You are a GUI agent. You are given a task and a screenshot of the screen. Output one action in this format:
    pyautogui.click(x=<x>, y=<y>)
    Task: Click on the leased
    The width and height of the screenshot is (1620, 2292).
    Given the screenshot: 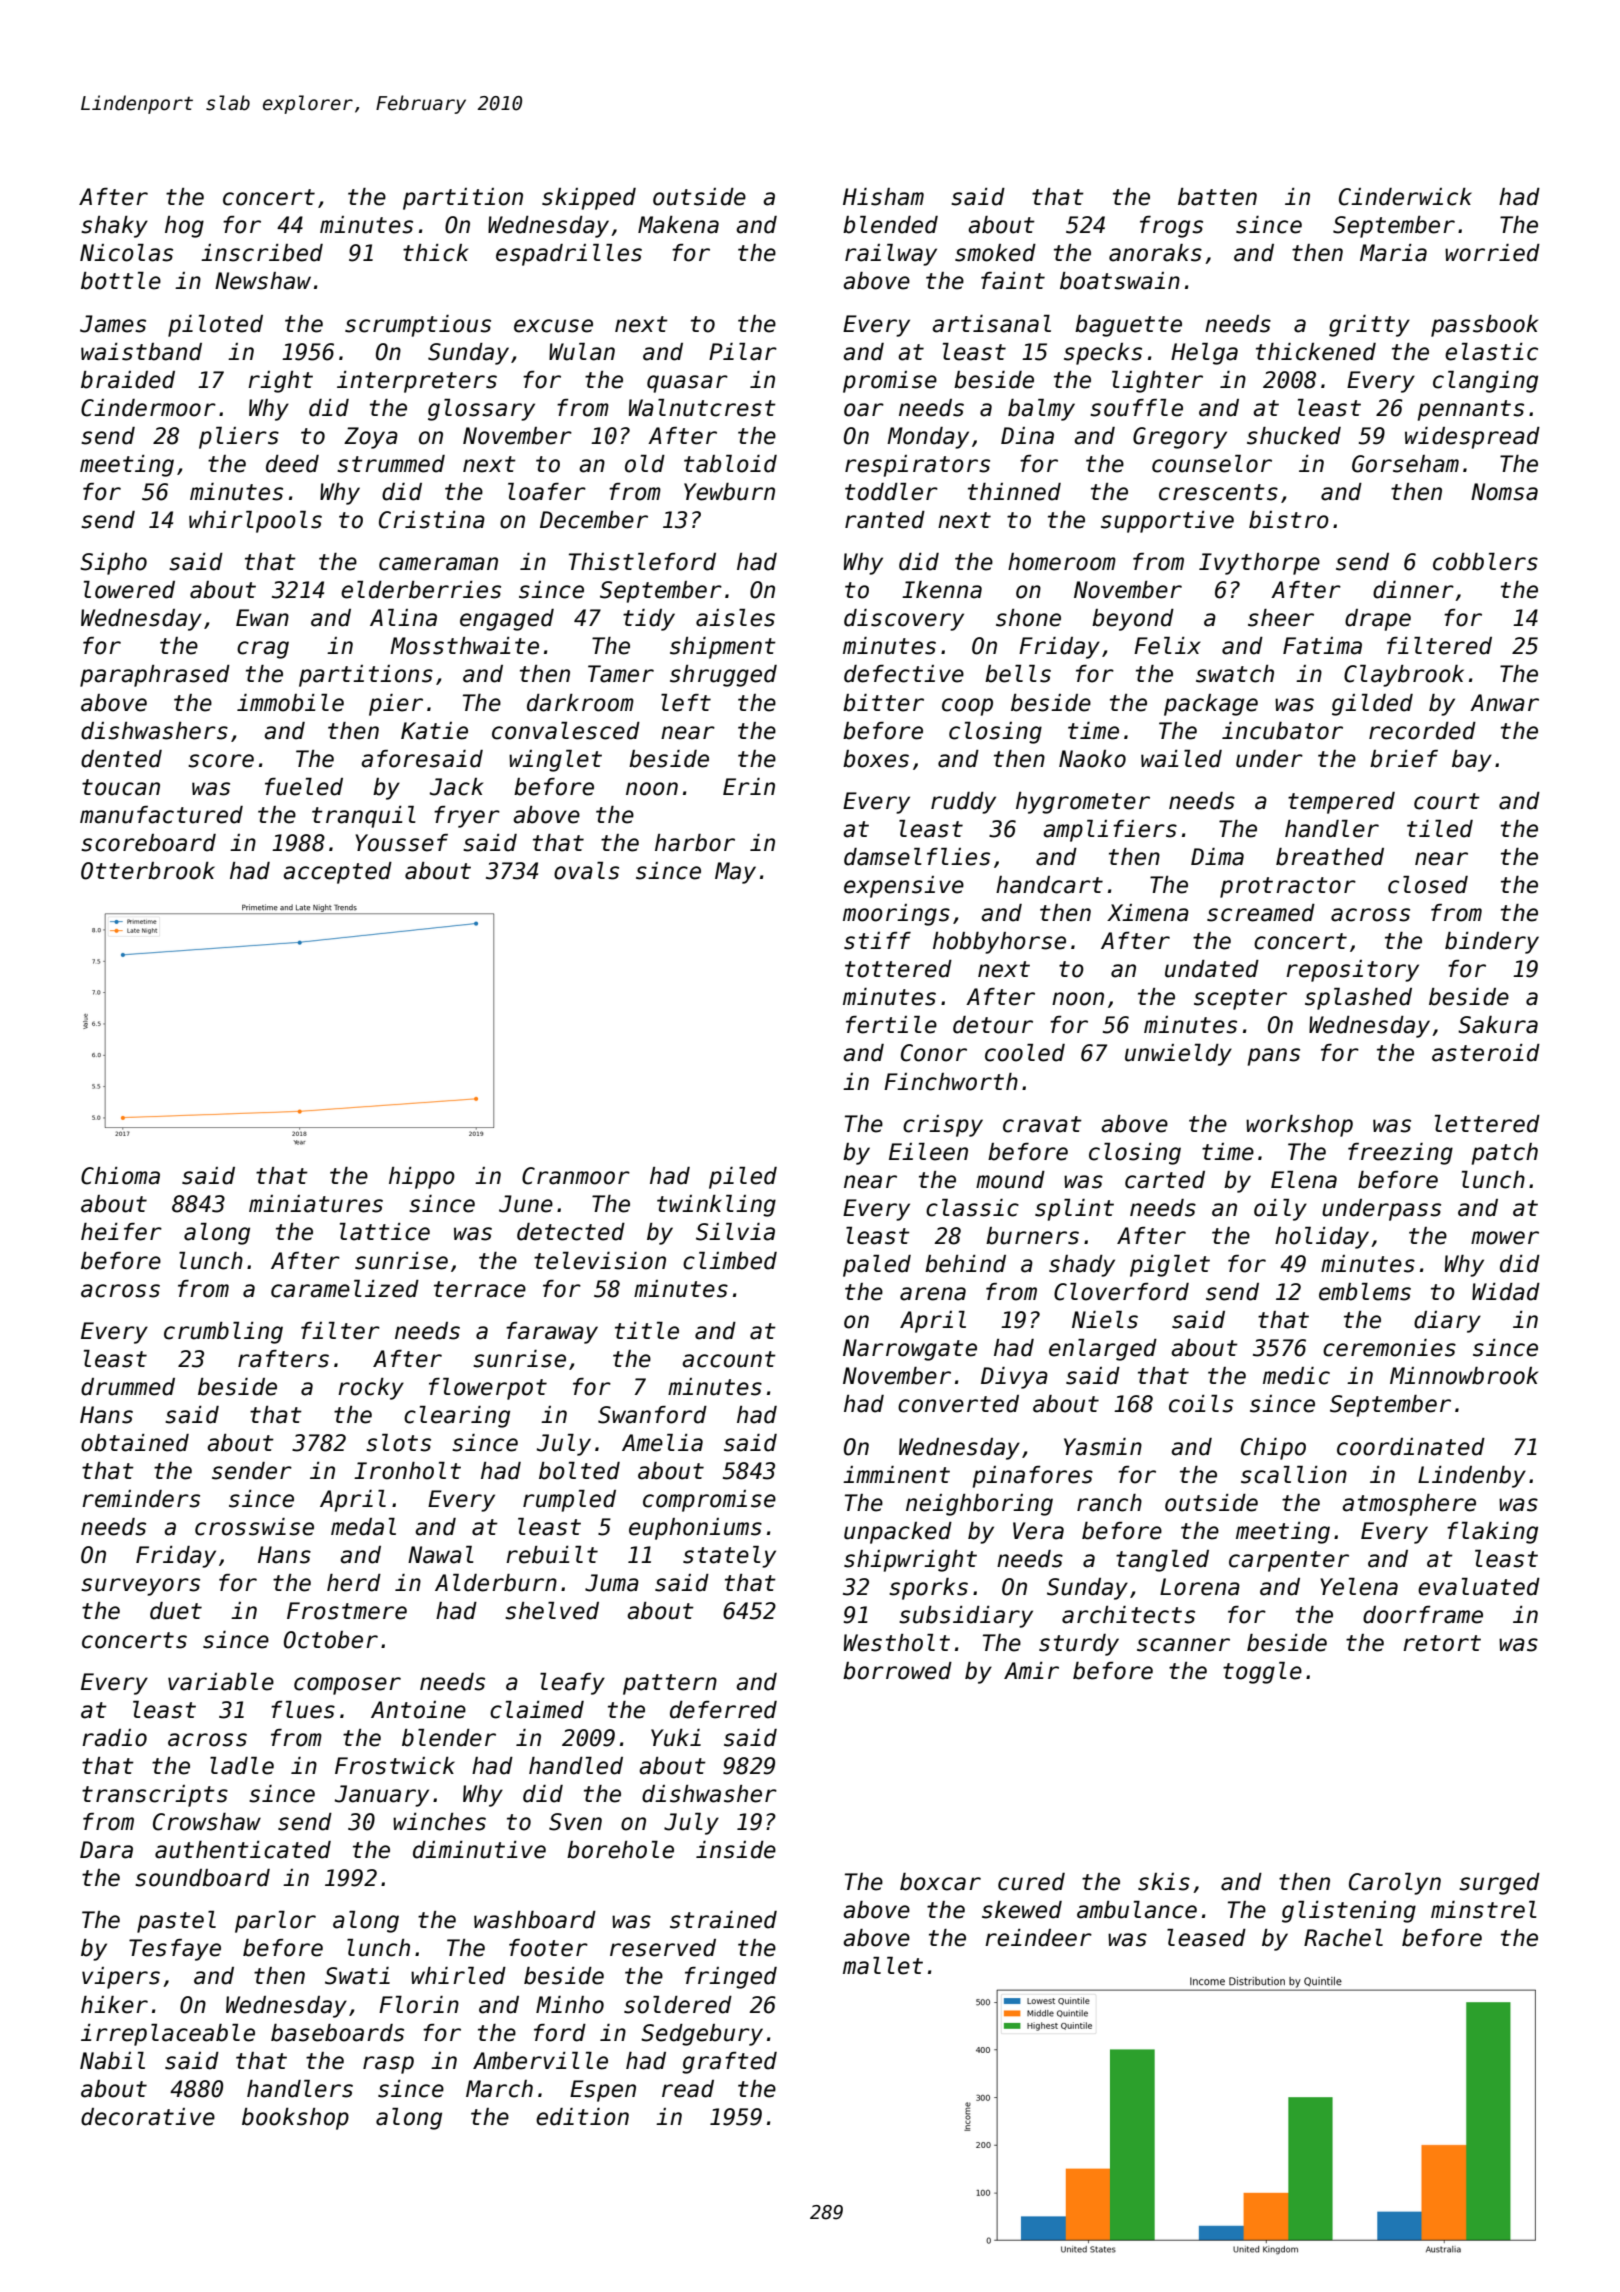 What is the action you would take?
    pyautogui.click(x=1206, y=1938)
